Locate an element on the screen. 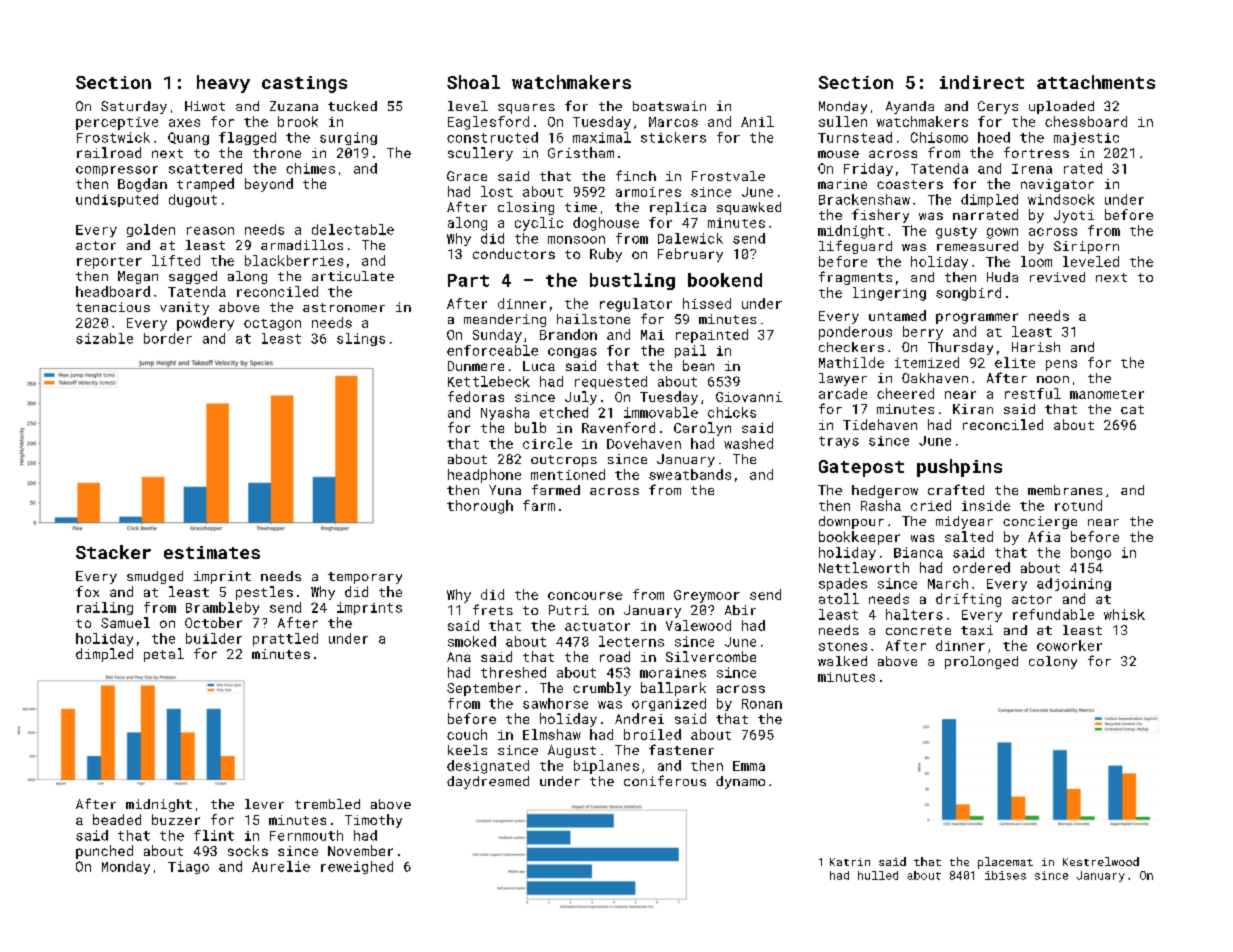 Image resolution: width=1233 pixels, height=952 pixels. boatswain is located at coordinates (669, 106).
